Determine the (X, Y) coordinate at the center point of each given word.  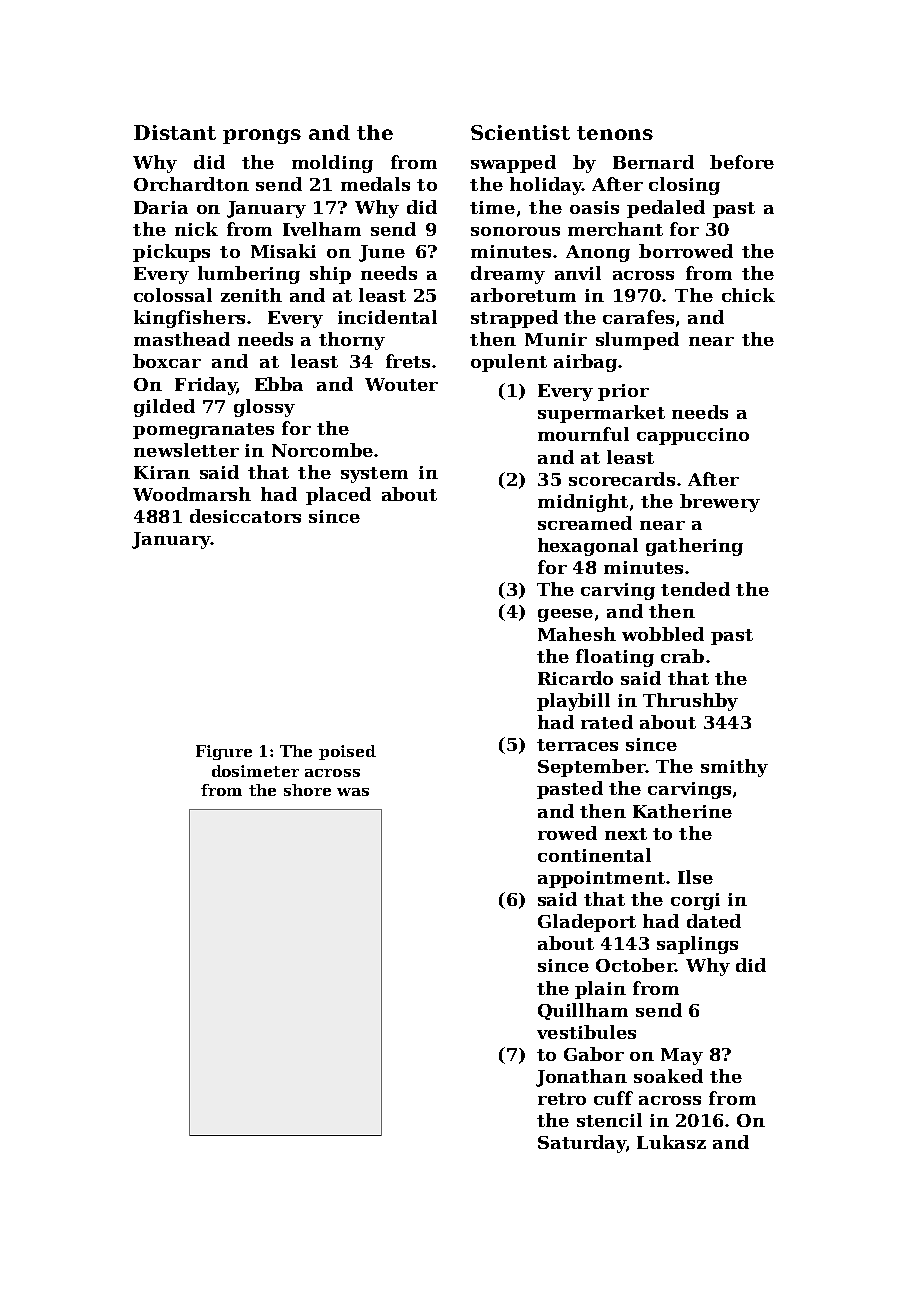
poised (347, 752)
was (353, 792)
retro (562, 1099)
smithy (734, 768)
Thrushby (690, 702)
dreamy (508, 275)
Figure (224, 752)
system (374, 475)
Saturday (582, 1144)
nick (196, 229)
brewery (720, 503)
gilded (164, 408)
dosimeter (255, 771)
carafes (638, 317)
